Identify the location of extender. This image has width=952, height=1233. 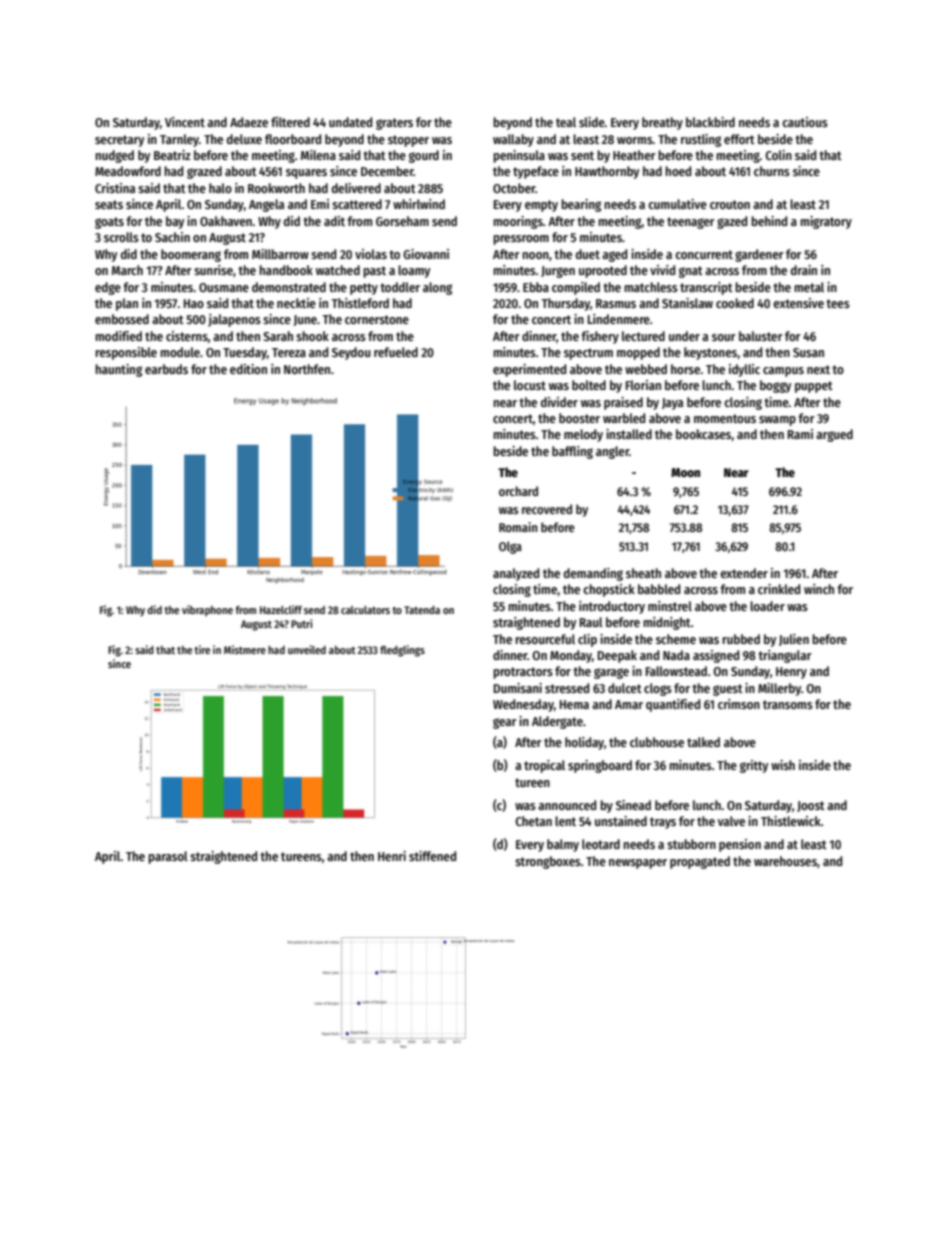
(744, 573).
